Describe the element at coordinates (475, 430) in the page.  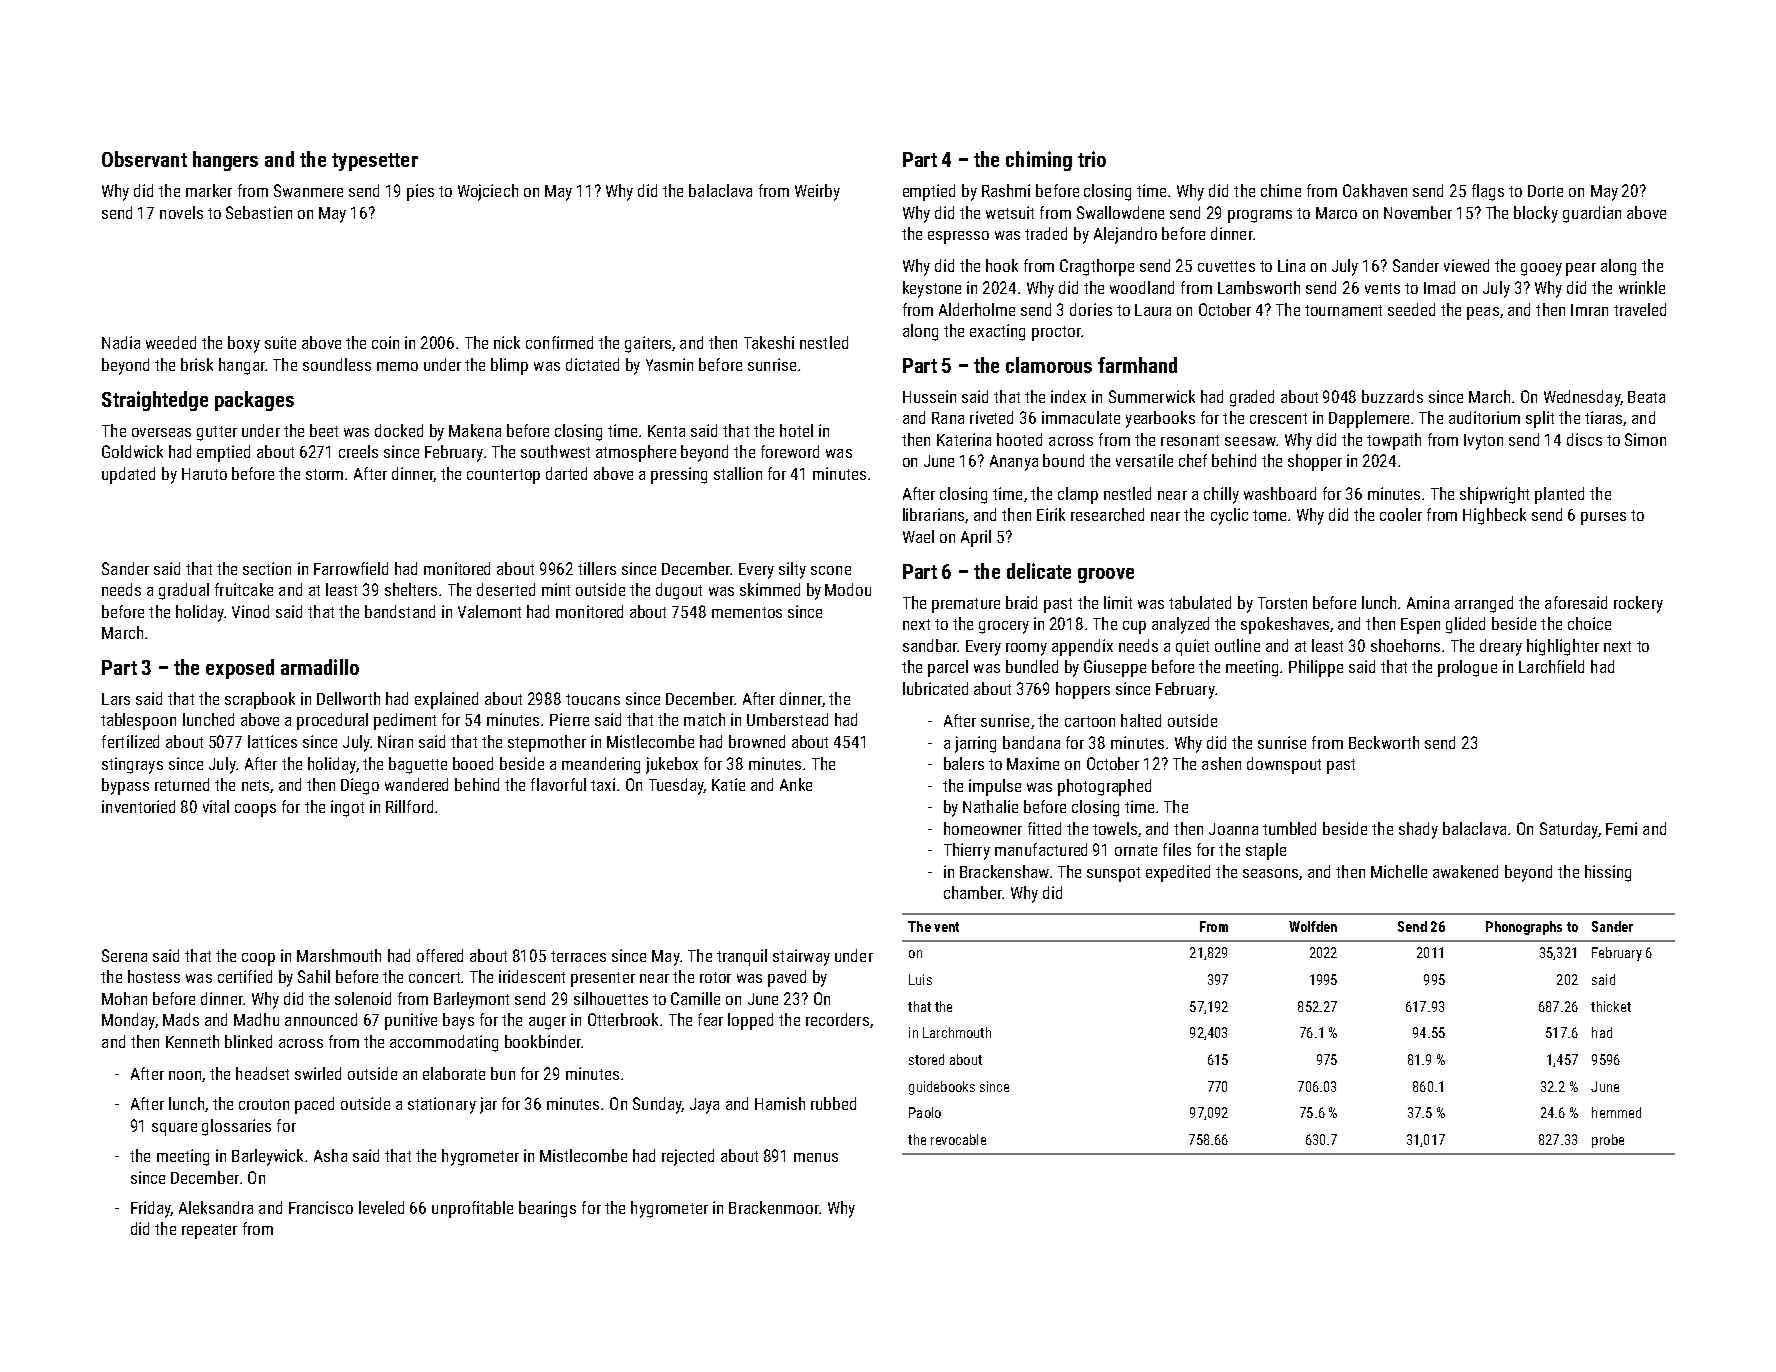
I see `Makena` at that location.
